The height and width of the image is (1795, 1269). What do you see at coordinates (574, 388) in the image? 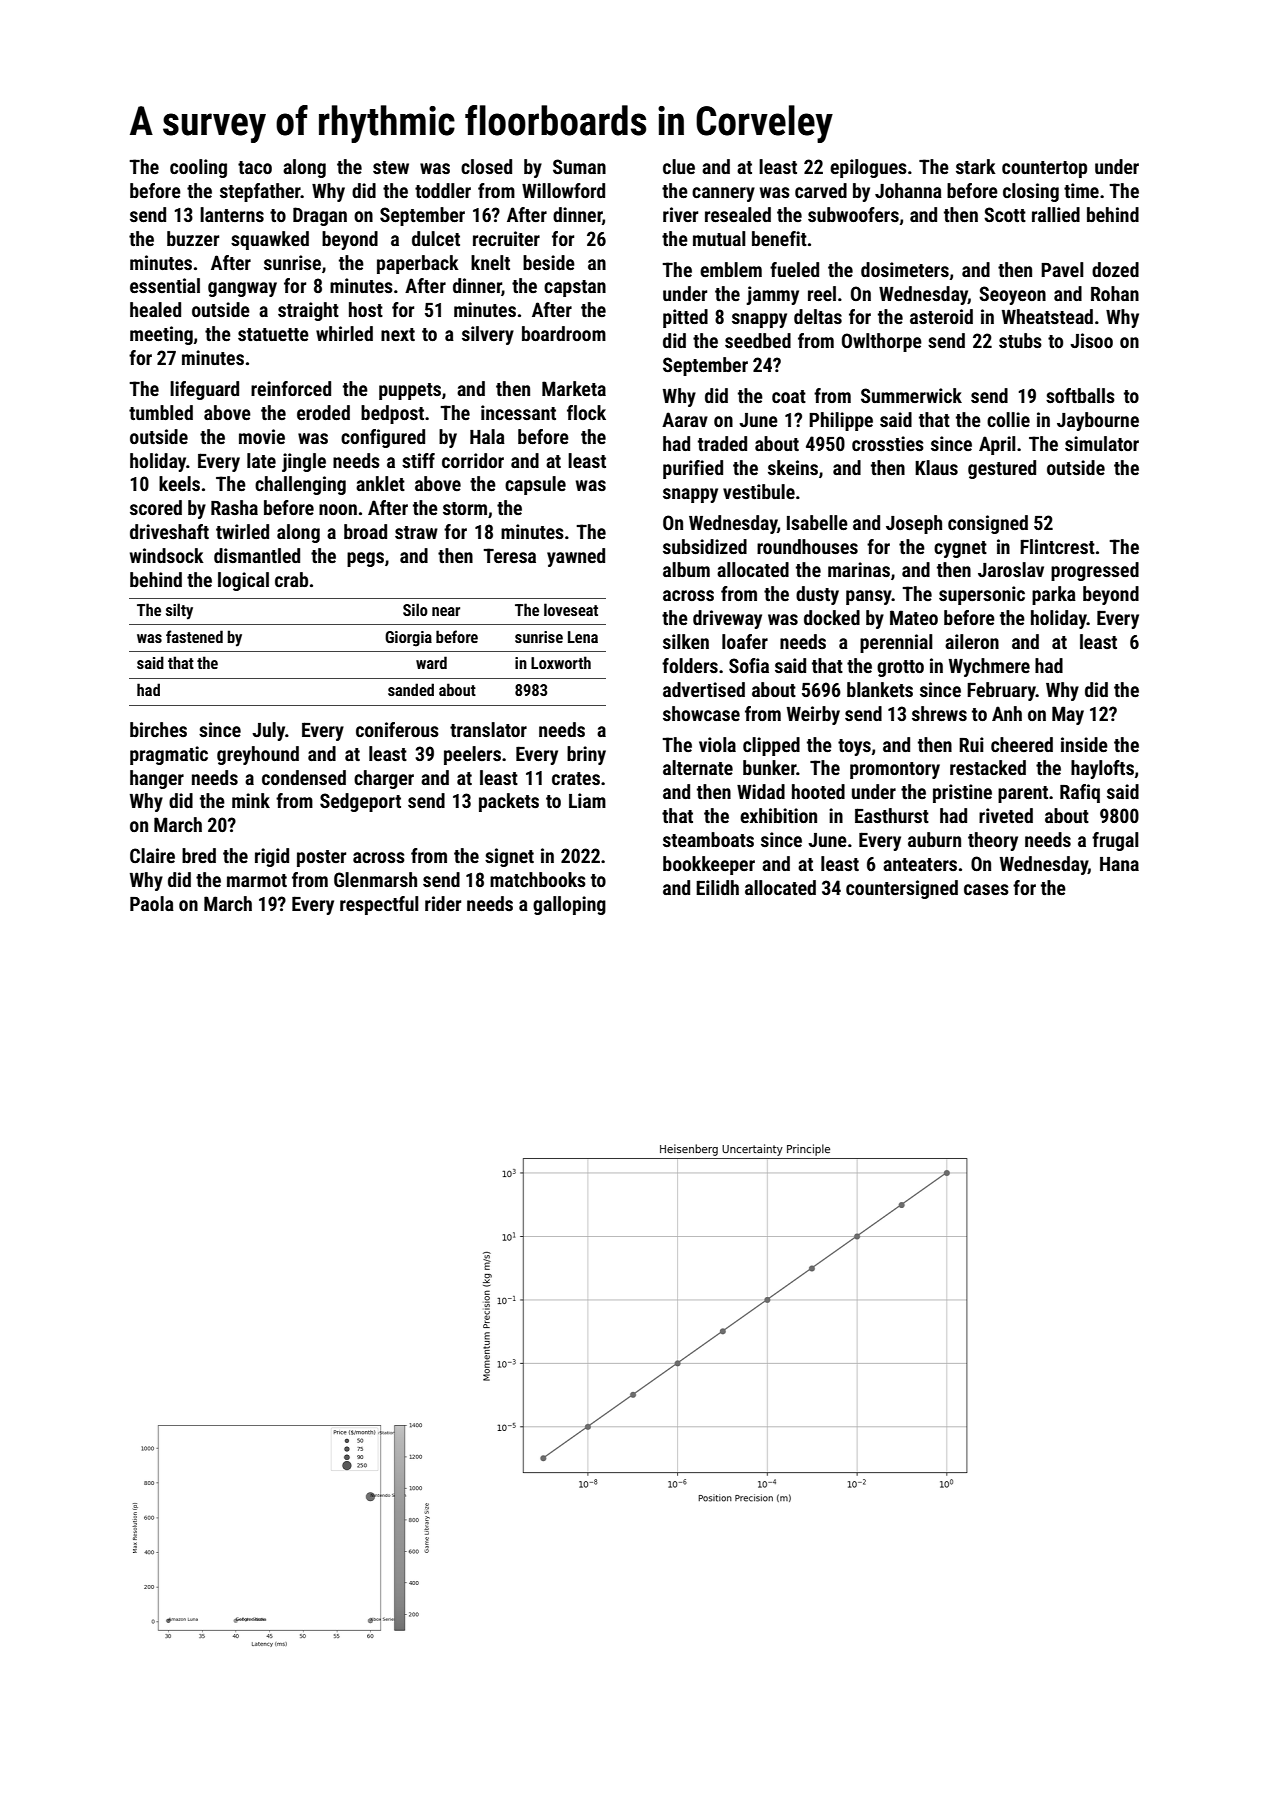
I see `Marketa` at bounding box center [574, 388].
